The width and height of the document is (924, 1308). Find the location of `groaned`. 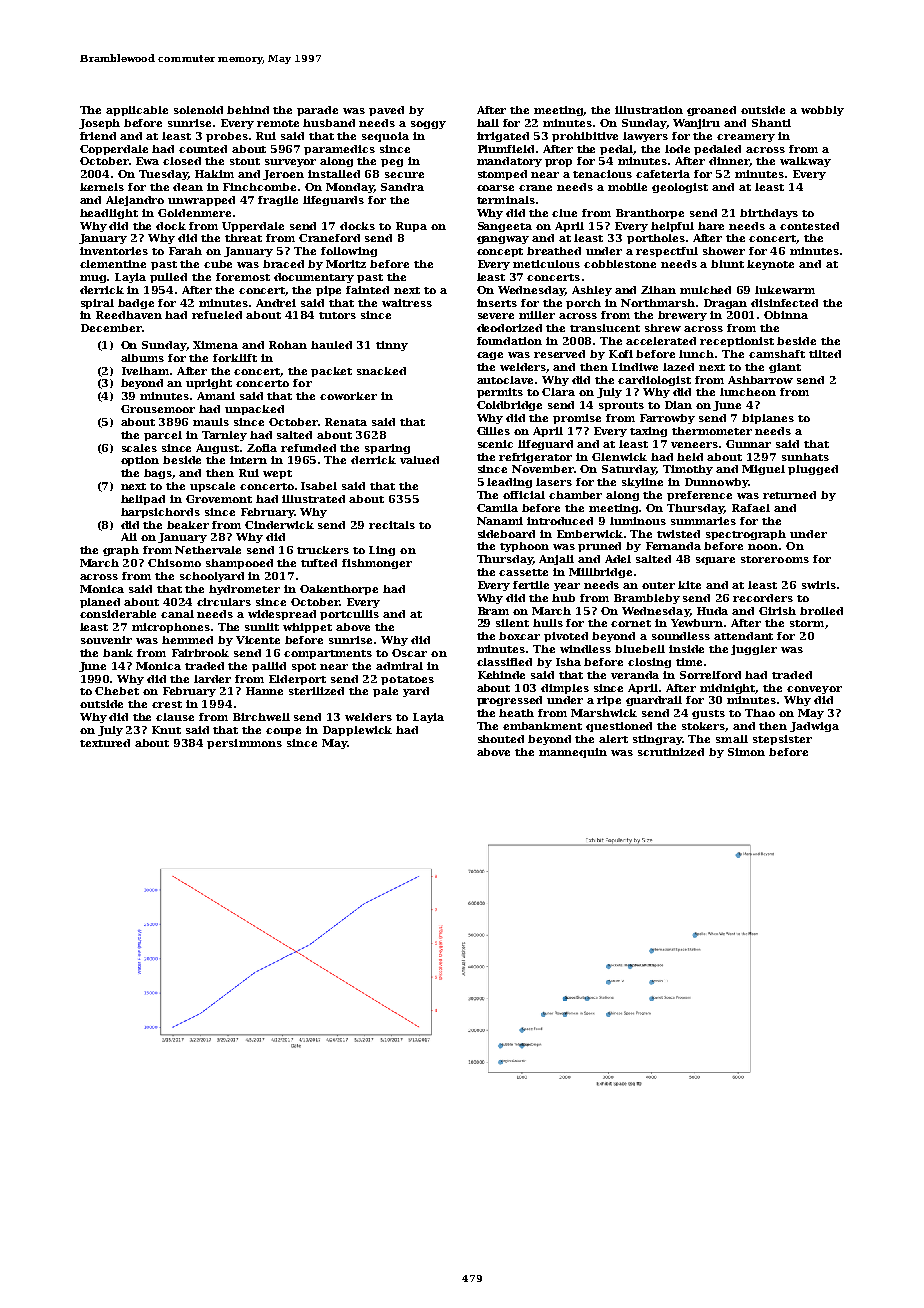

groaned is located at coordinates (711, 111).
